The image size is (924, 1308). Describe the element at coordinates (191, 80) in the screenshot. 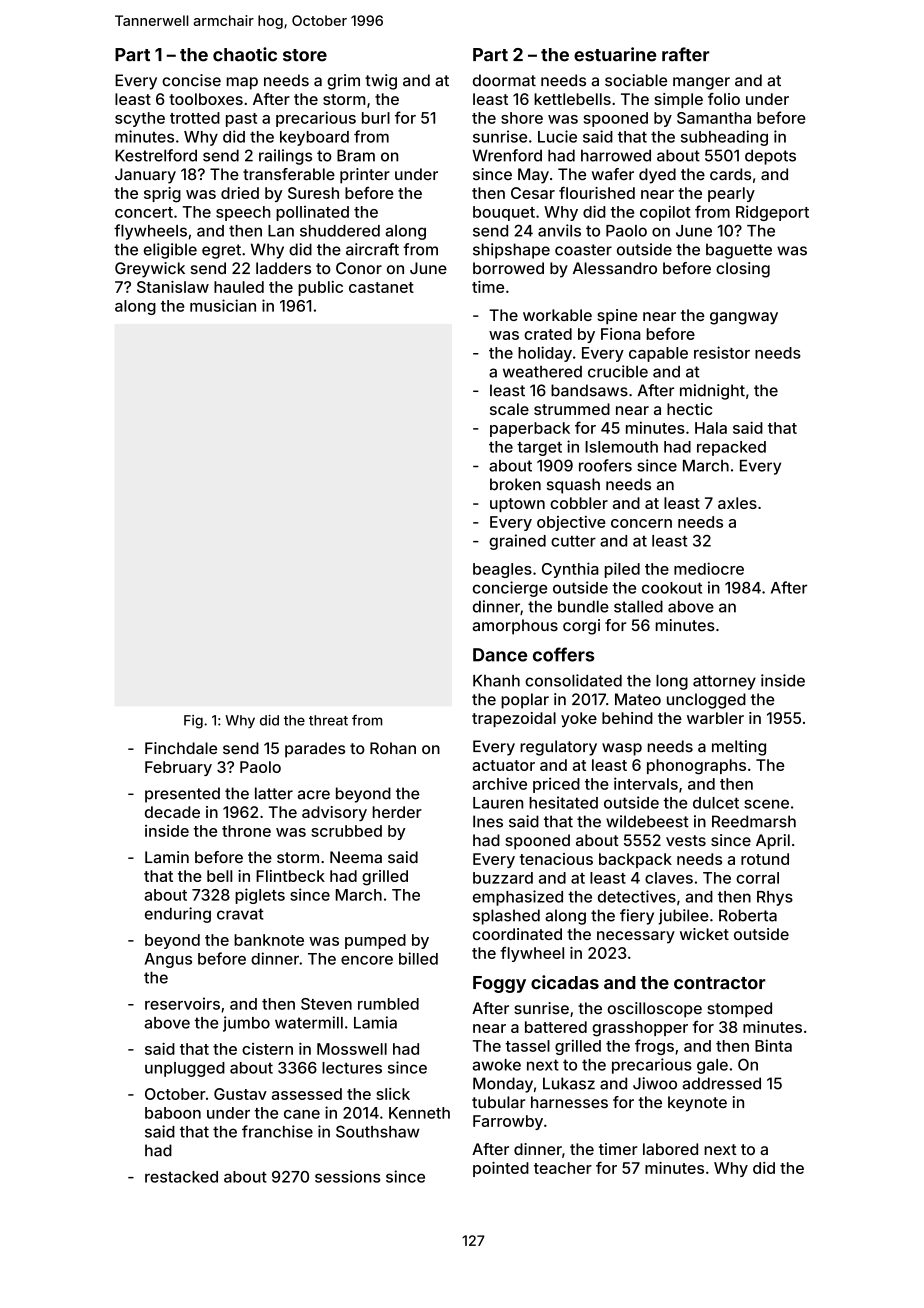

I see `concise` at that location.
